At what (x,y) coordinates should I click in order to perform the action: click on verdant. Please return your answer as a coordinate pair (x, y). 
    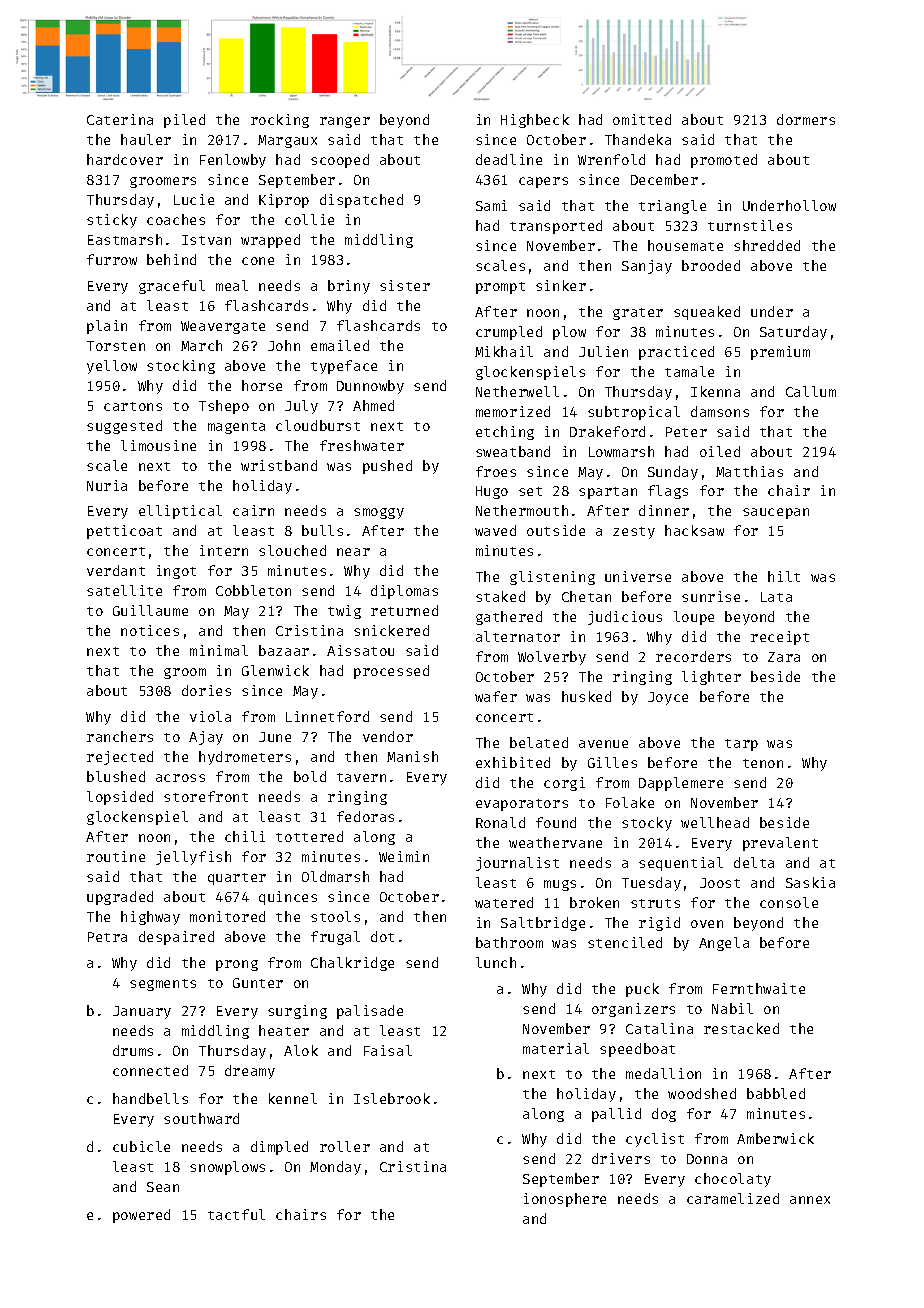
    Looking at the image, I should click on (116, 570).
